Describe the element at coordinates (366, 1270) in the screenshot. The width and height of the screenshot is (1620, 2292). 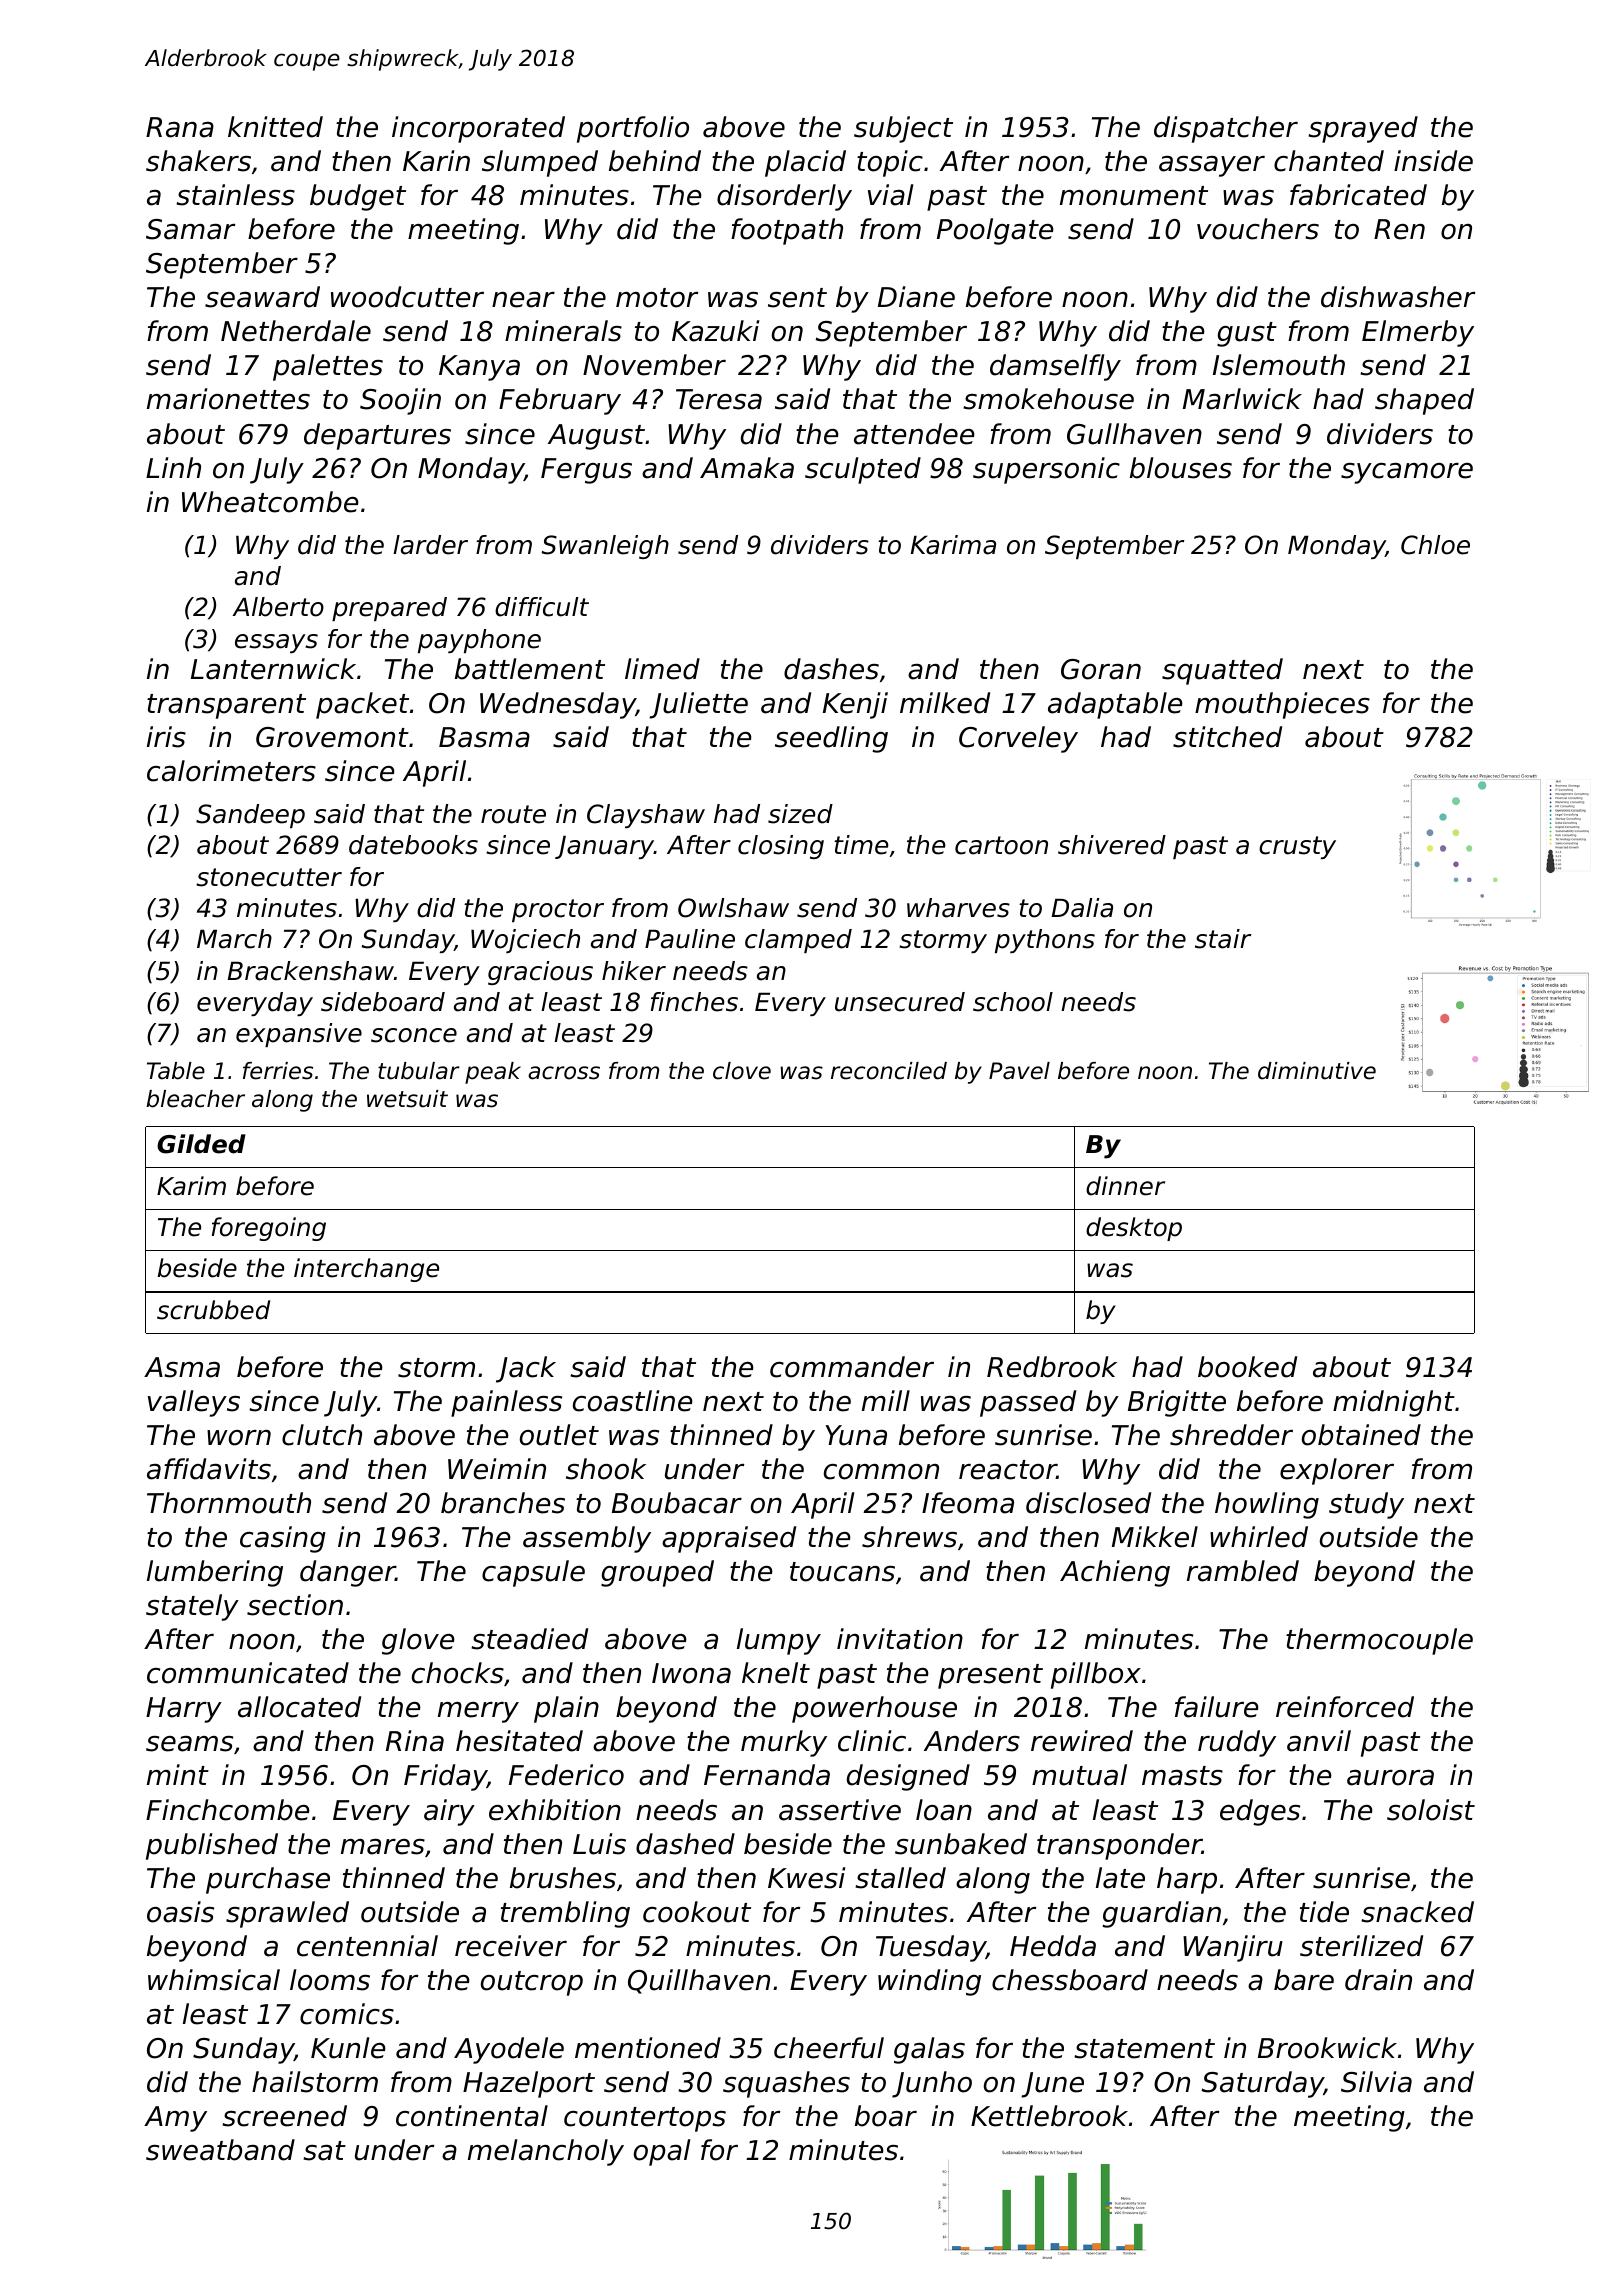
I see `interchange` at that location.
